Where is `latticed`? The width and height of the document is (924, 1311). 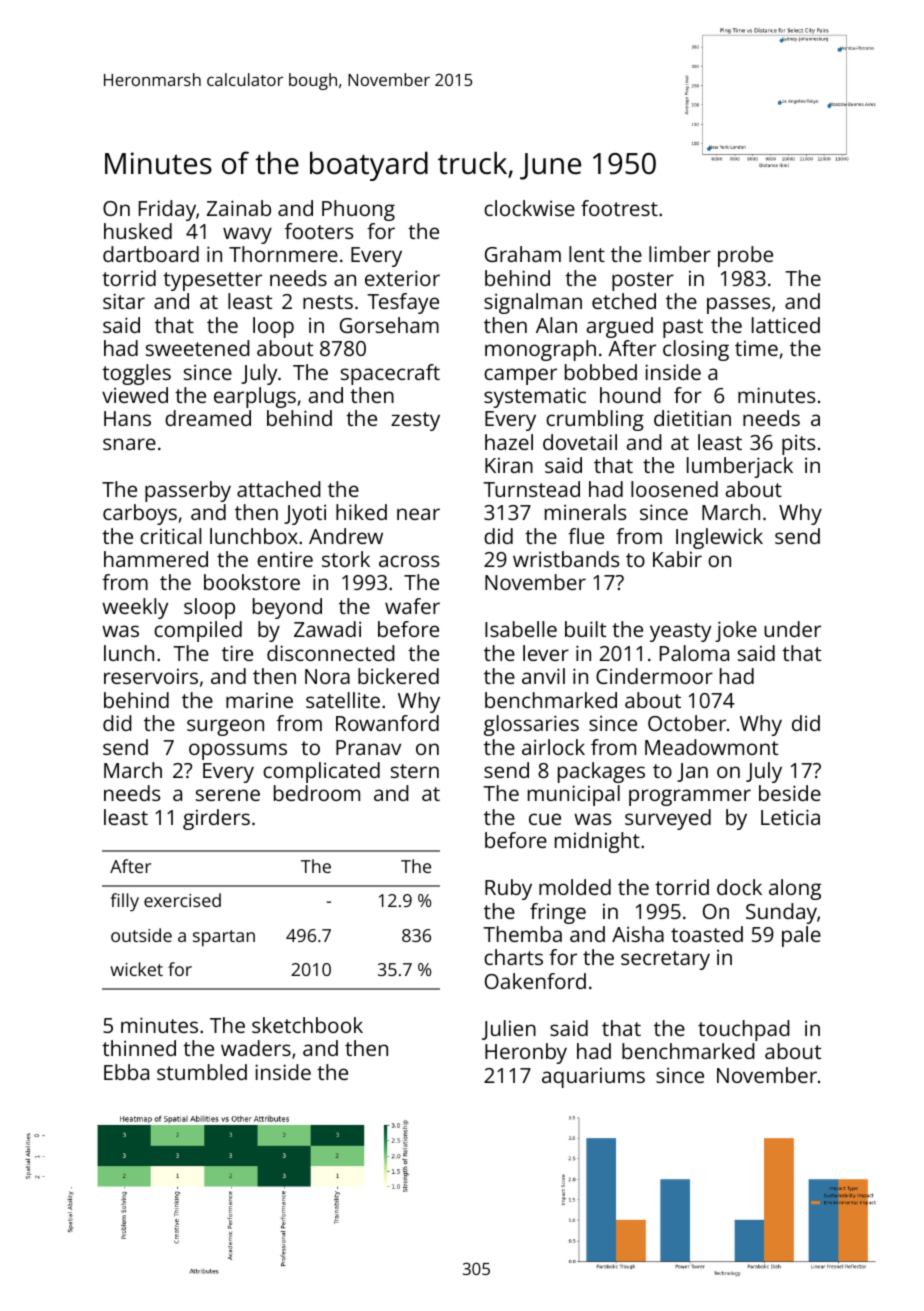
latticed is located at coordinates (786, 325).
